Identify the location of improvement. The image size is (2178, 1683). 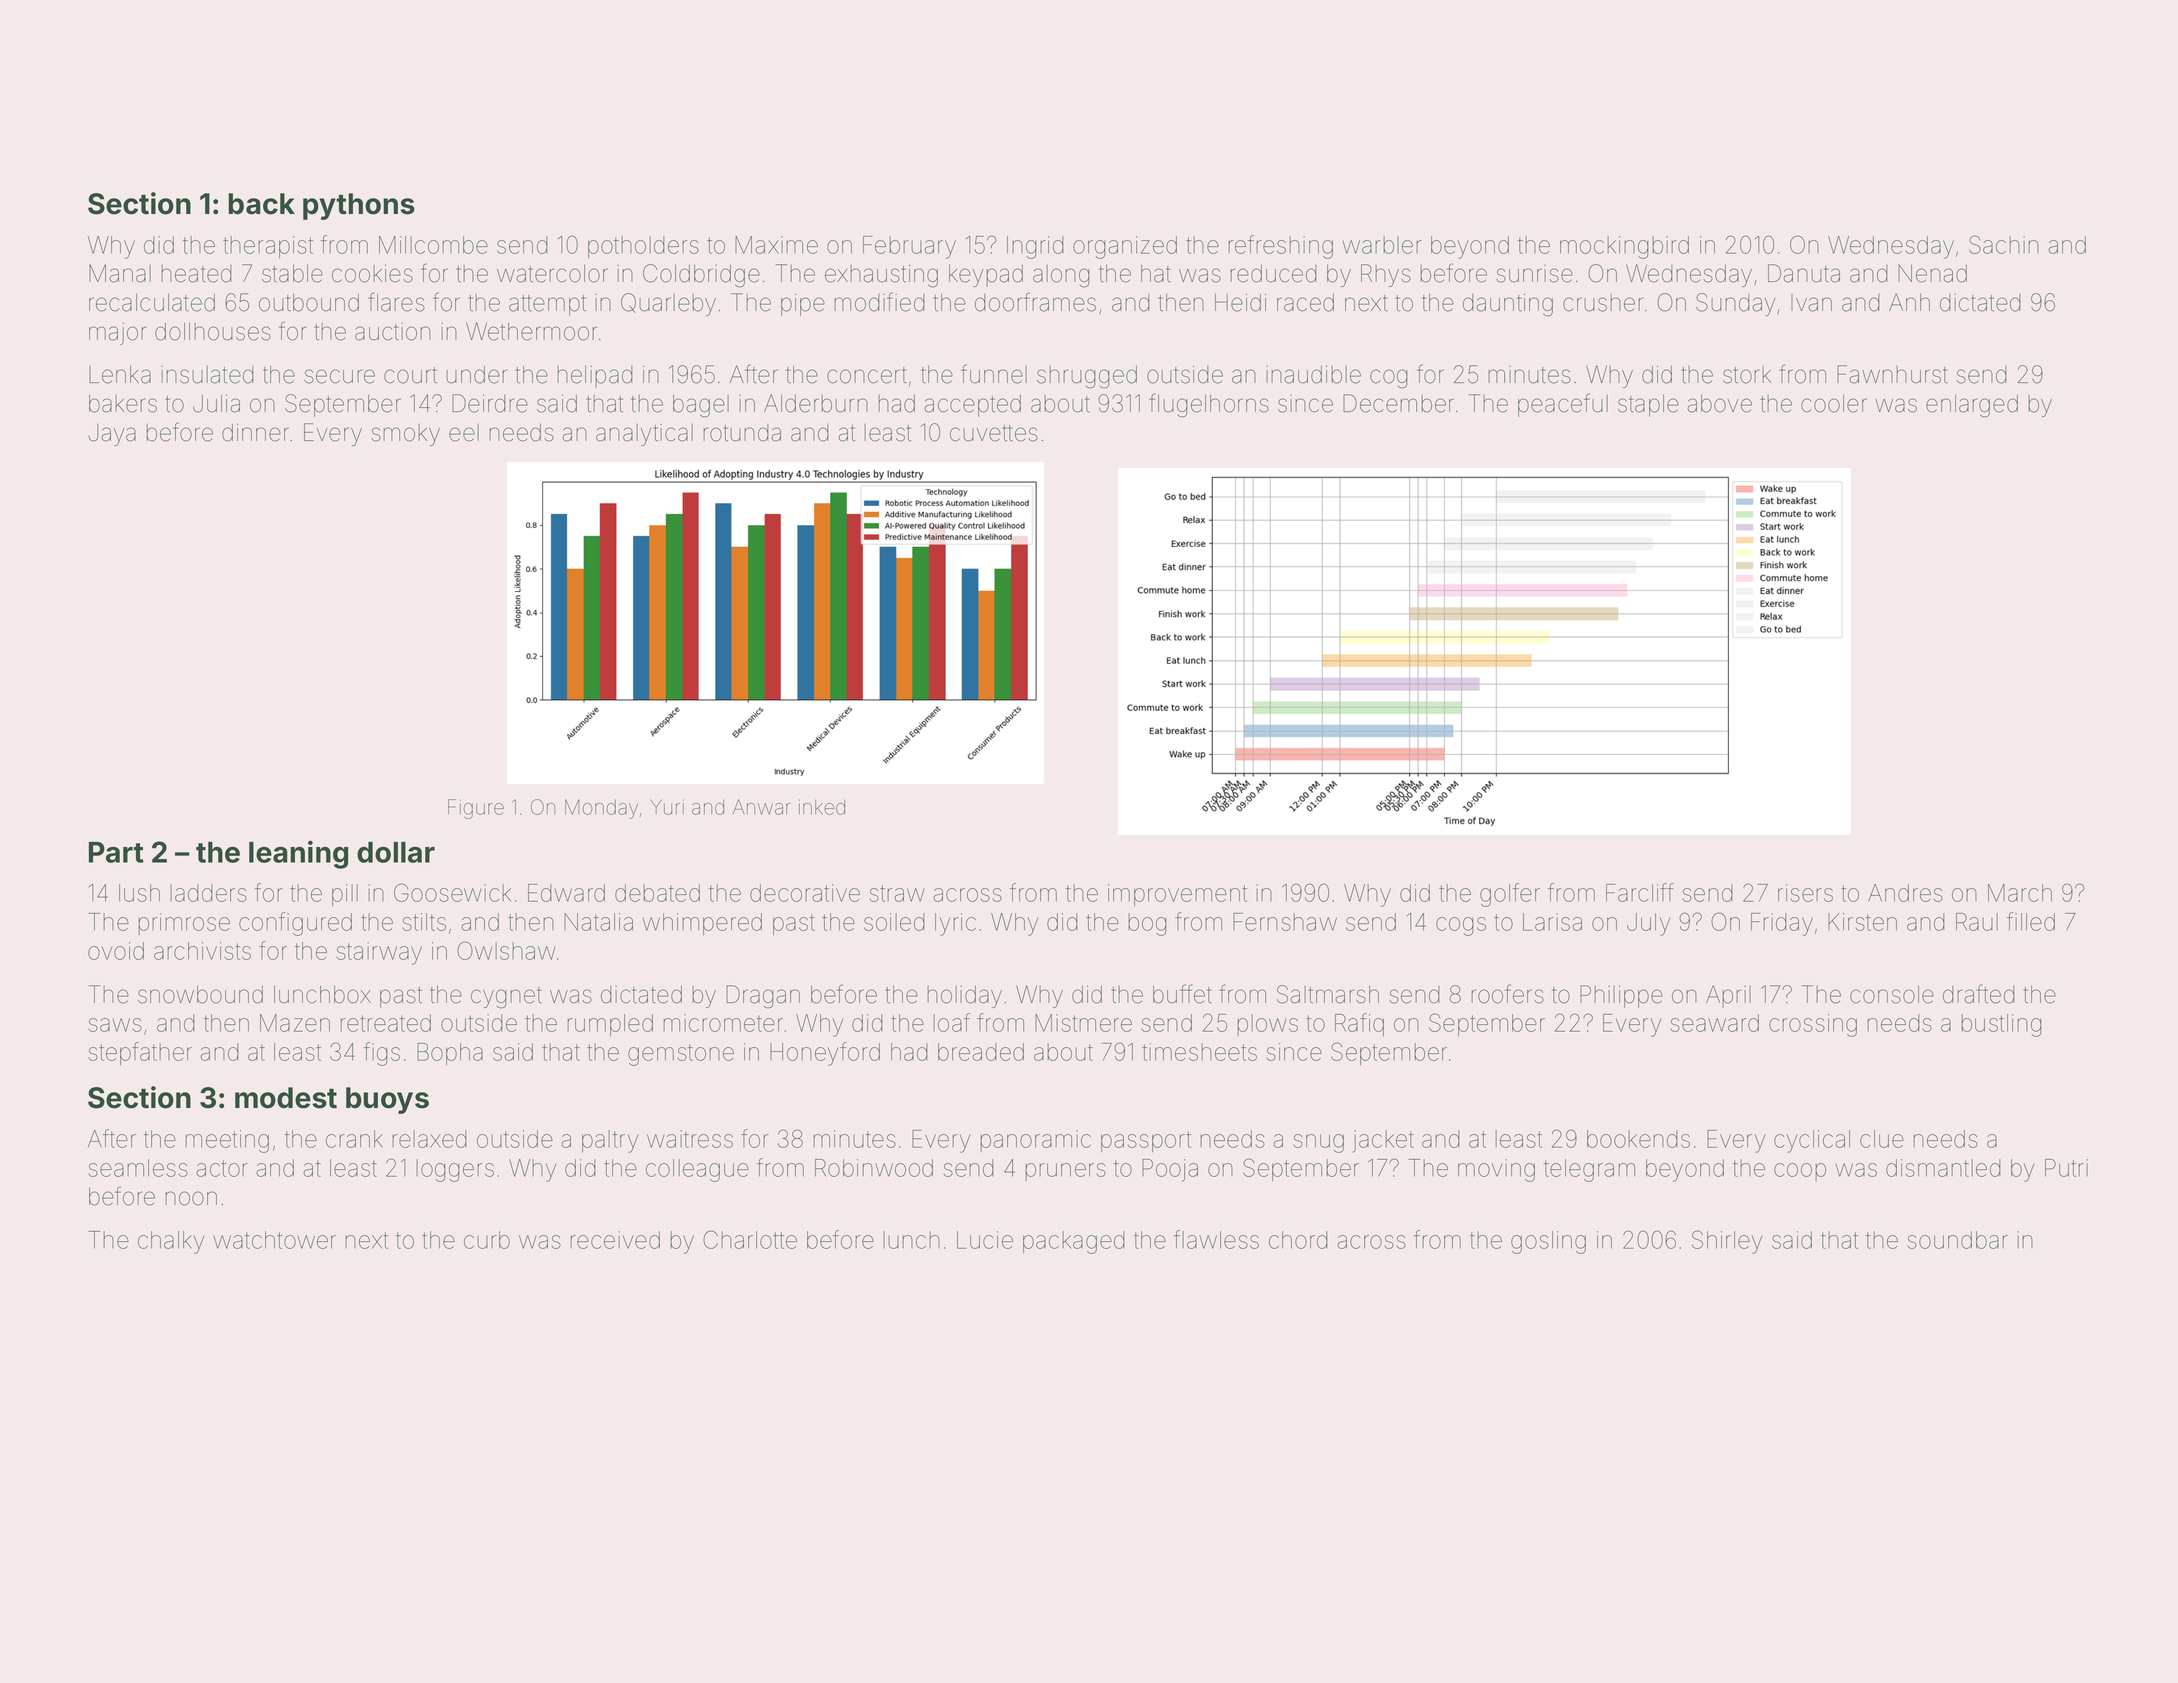
(1177, 895).
